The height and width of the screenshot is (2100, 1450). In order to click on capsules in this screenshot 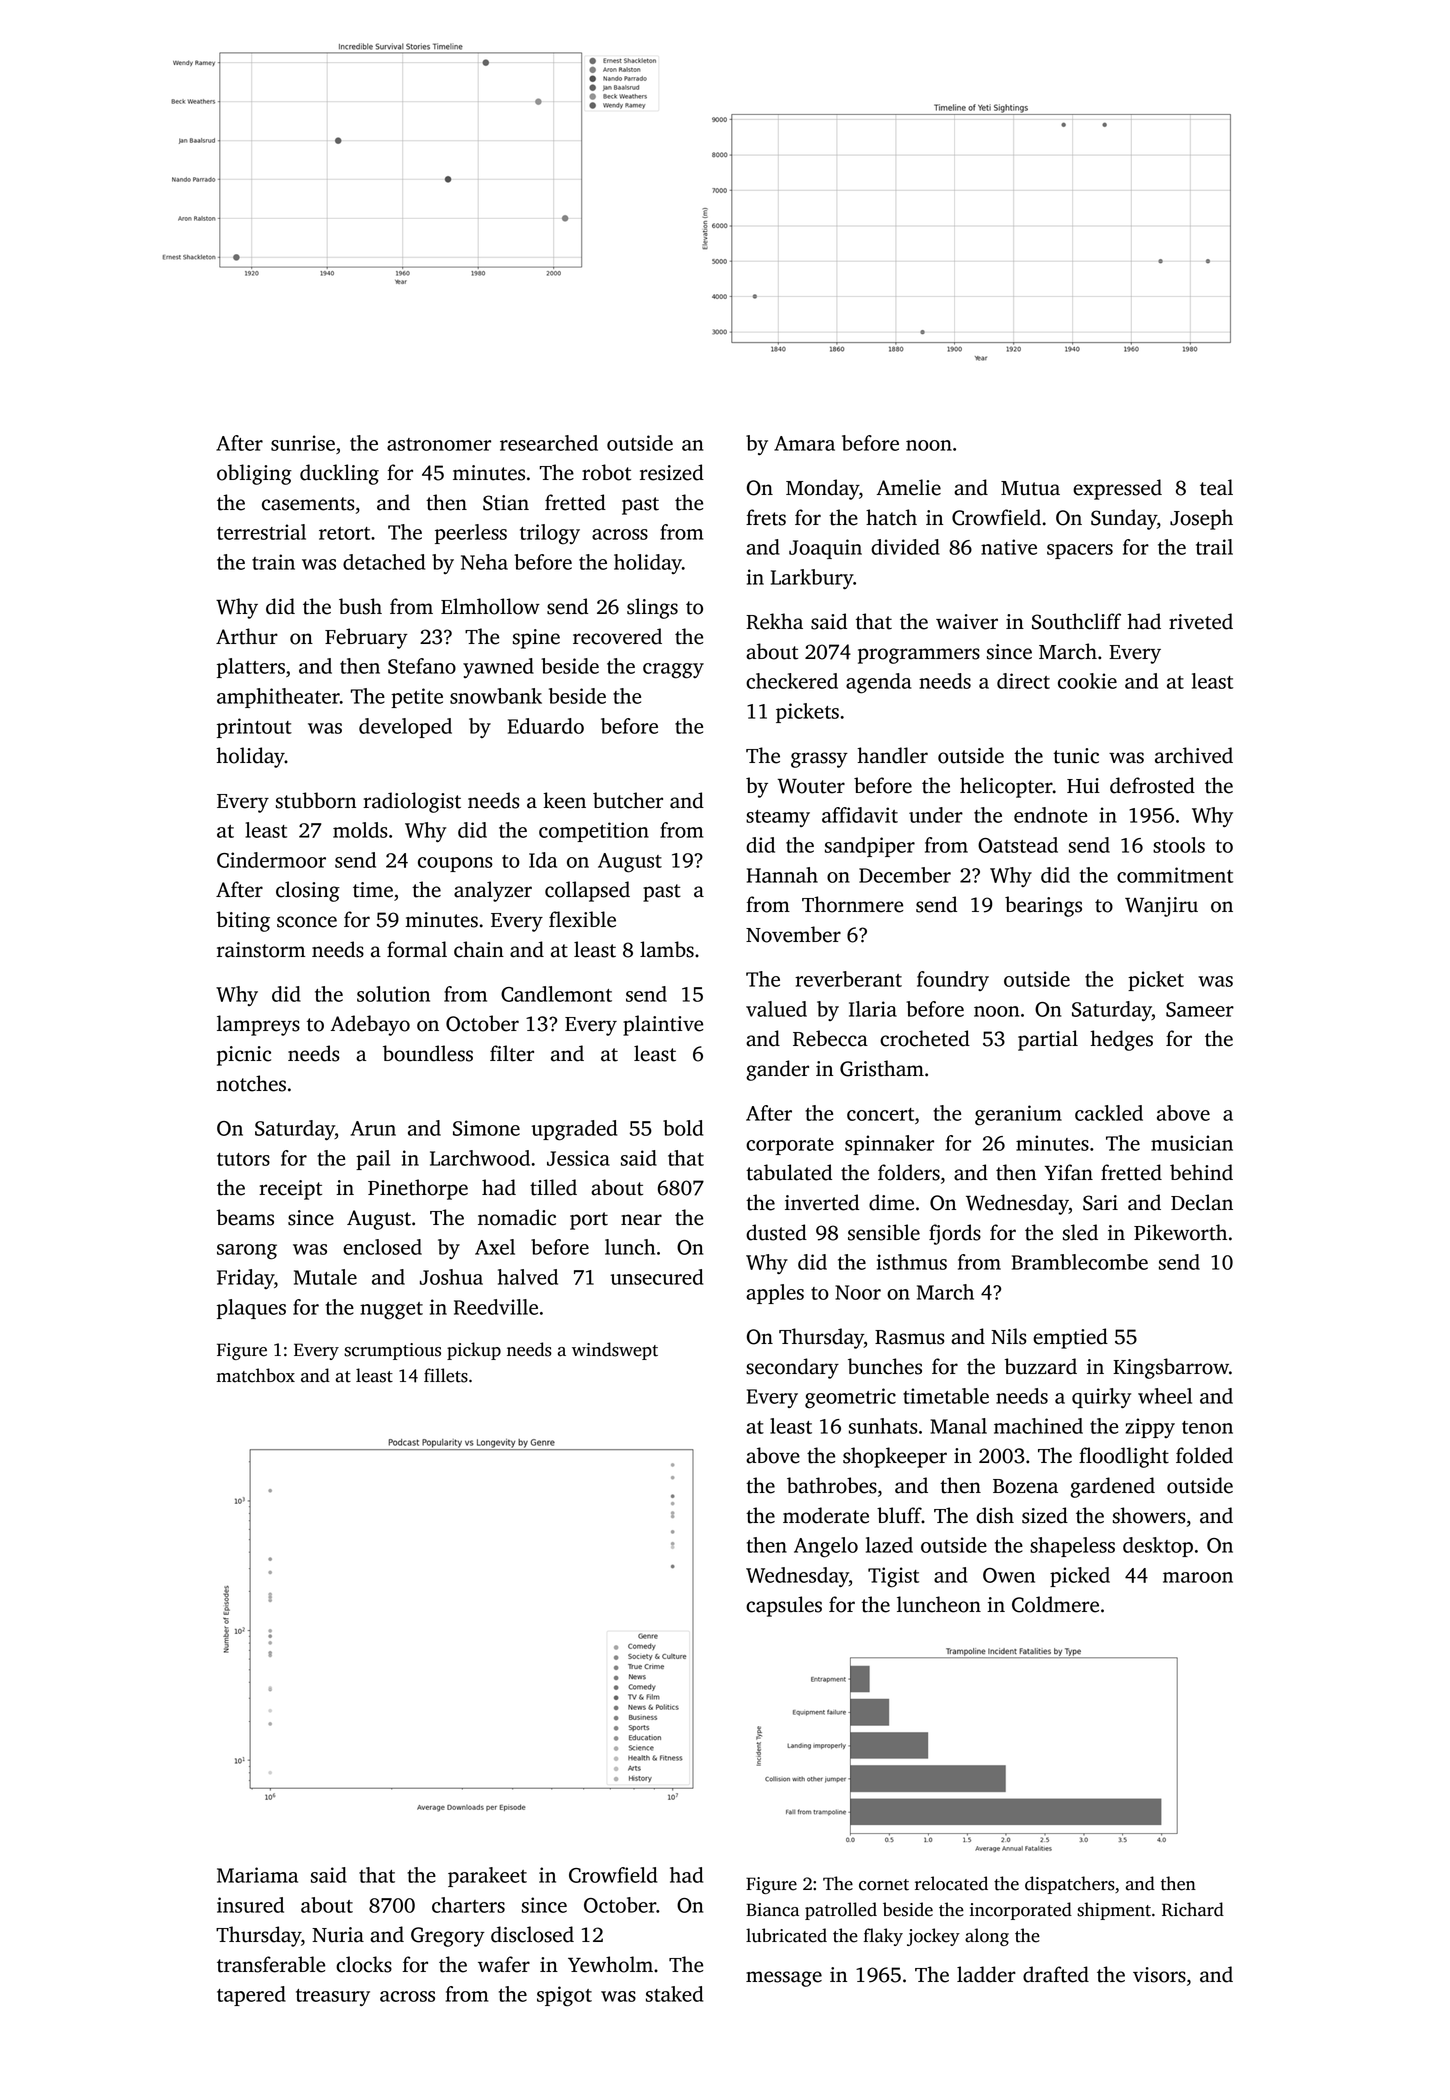, I will do `click(784, 1606)`.
